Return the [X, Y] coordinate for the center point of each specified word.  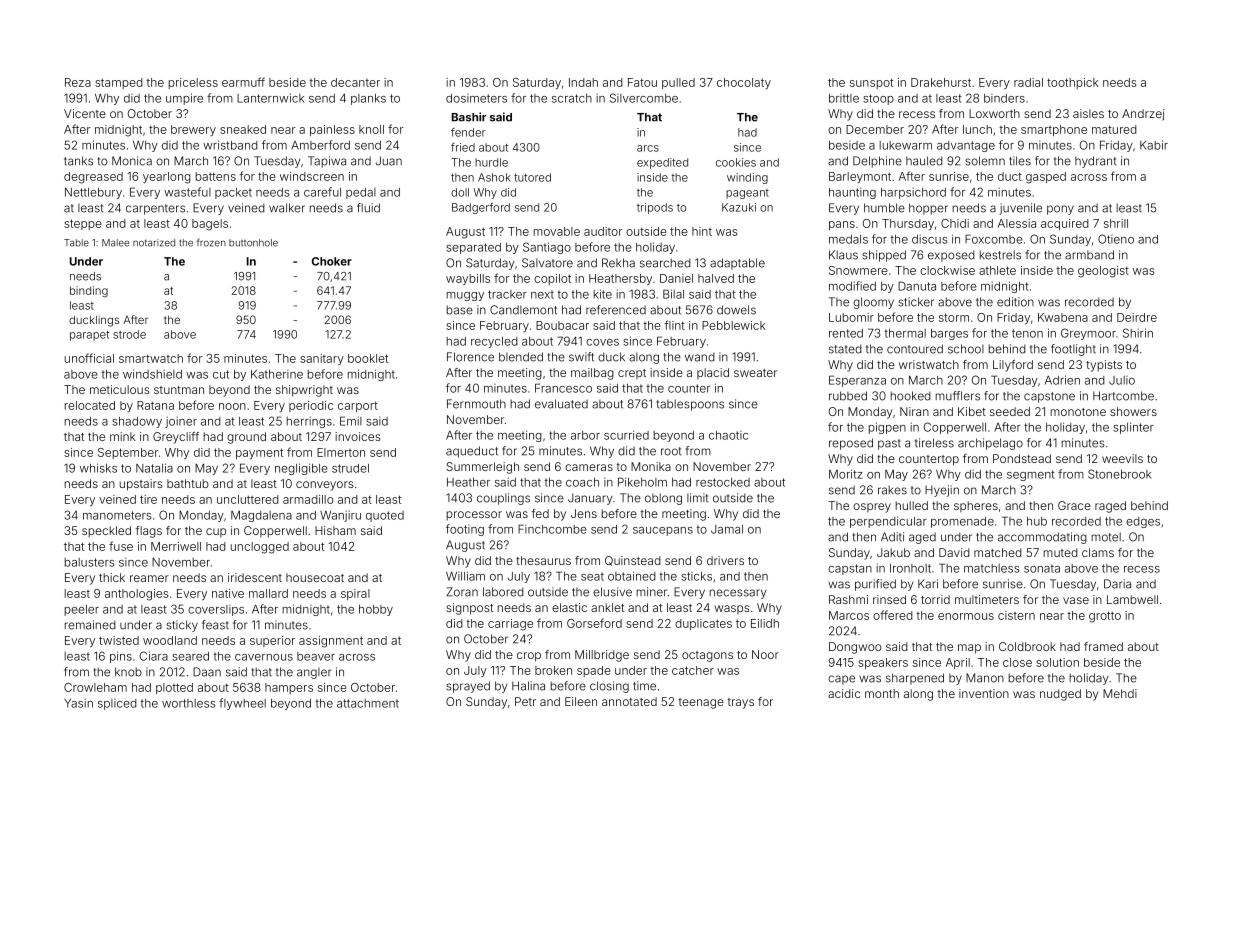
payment [259, 453]
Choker [332, 261]
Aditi [892, 537]
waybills [468, 279]
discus [930, 239]
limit [697, 498]
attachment [368, 703]
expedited [662, 163]
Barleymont [860, 177]
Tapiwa [327, 162]
